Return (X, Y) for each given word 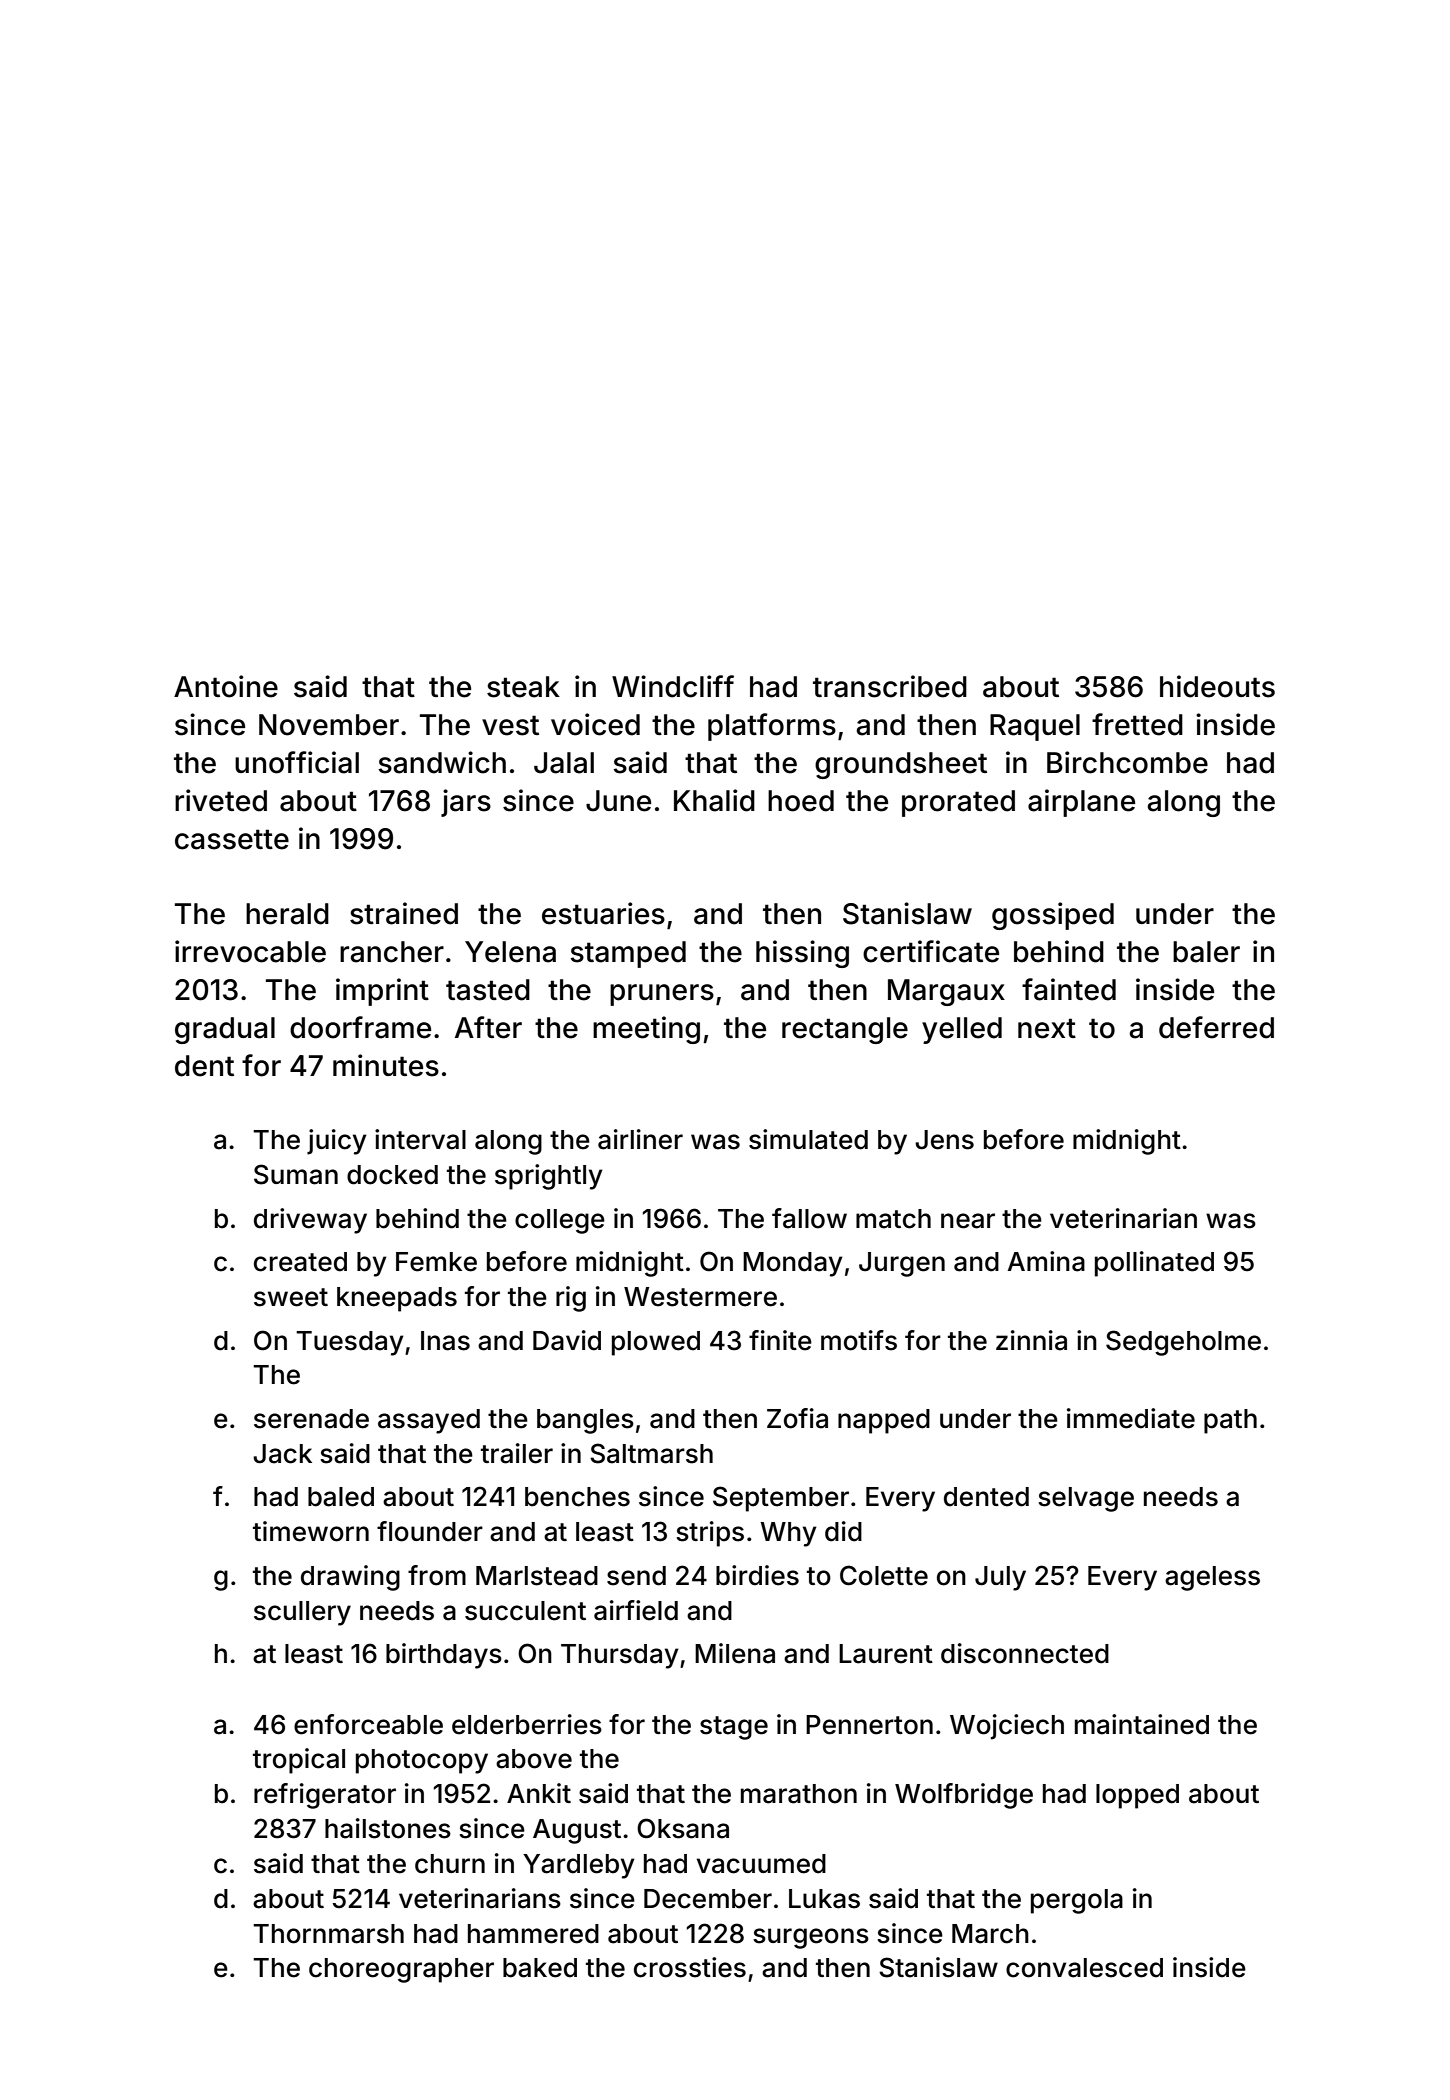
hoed (801, 801)
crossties (690, 1967)
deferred (1216, 1027)
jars (466, 803)
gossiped (1053, 916)
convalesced (1084, 1968)
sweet (291, 1297)
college (560, 1221)
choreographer (401, 1970)
